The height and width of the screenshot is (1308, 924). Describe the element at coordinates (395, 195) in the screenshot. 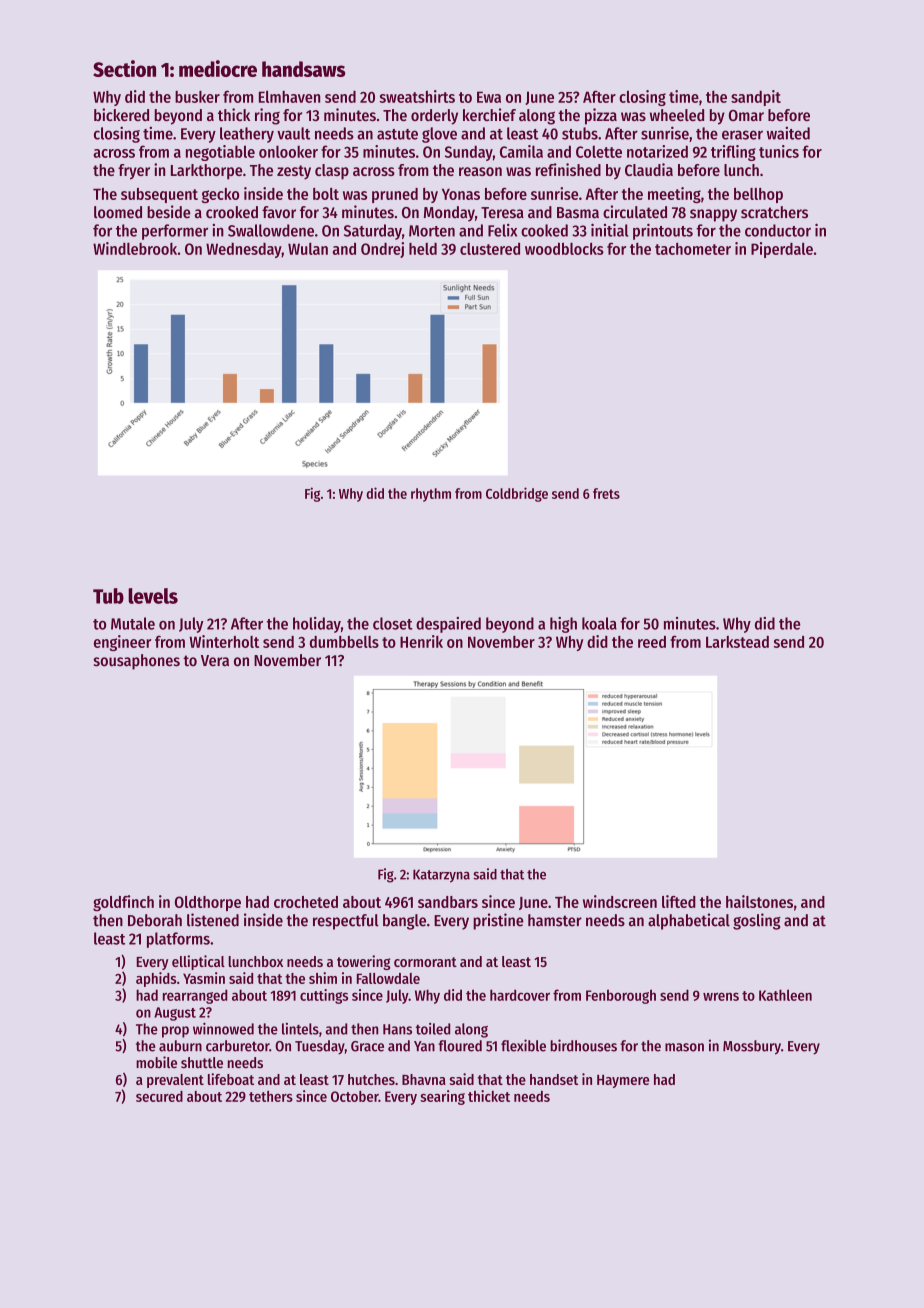

I see `pruned` at that location.
